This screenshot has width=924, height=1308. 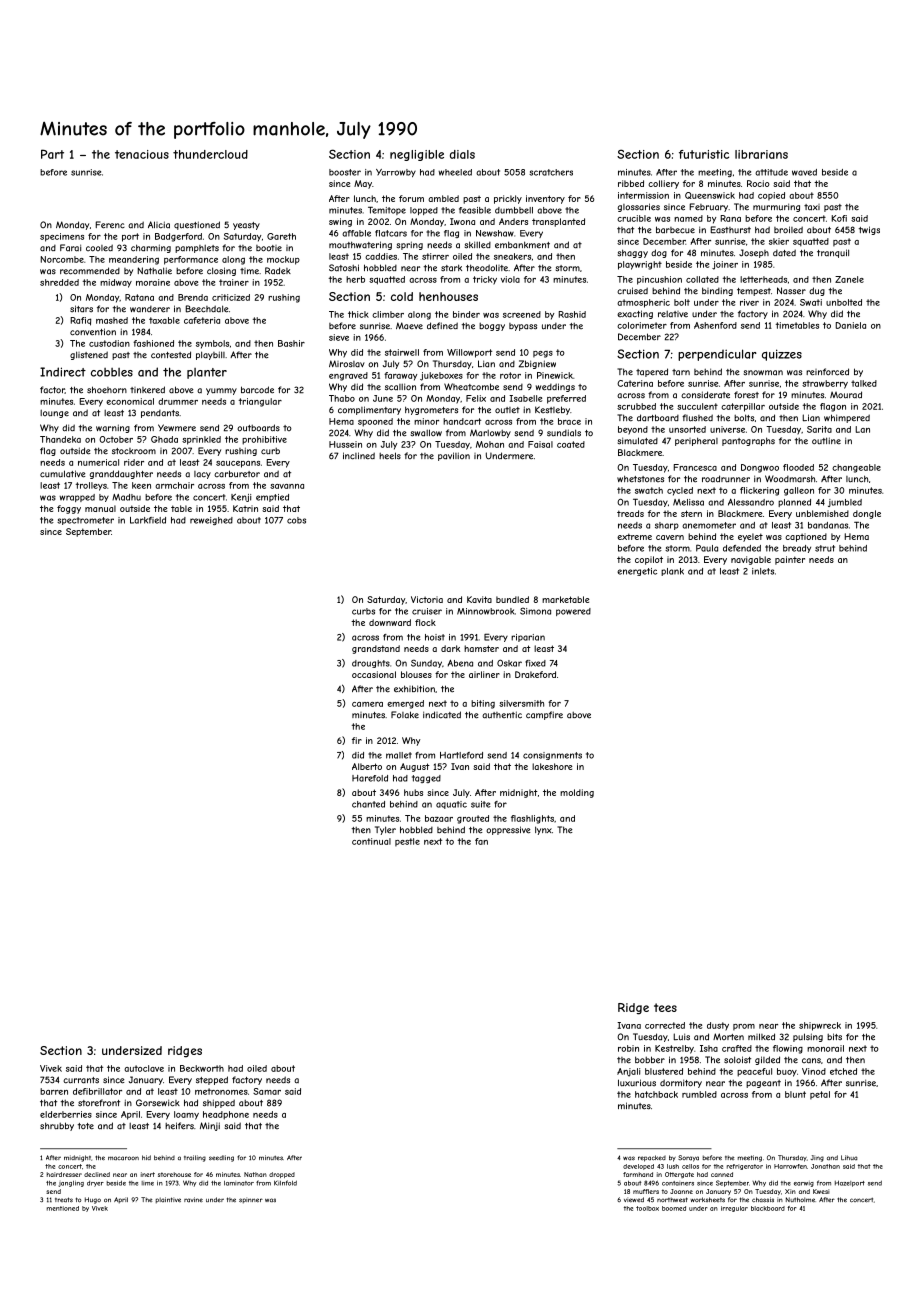 What do you see at coordinates (761, 1037) in the screenshot?
I see `milked` at bounding box center [761, 1037].
